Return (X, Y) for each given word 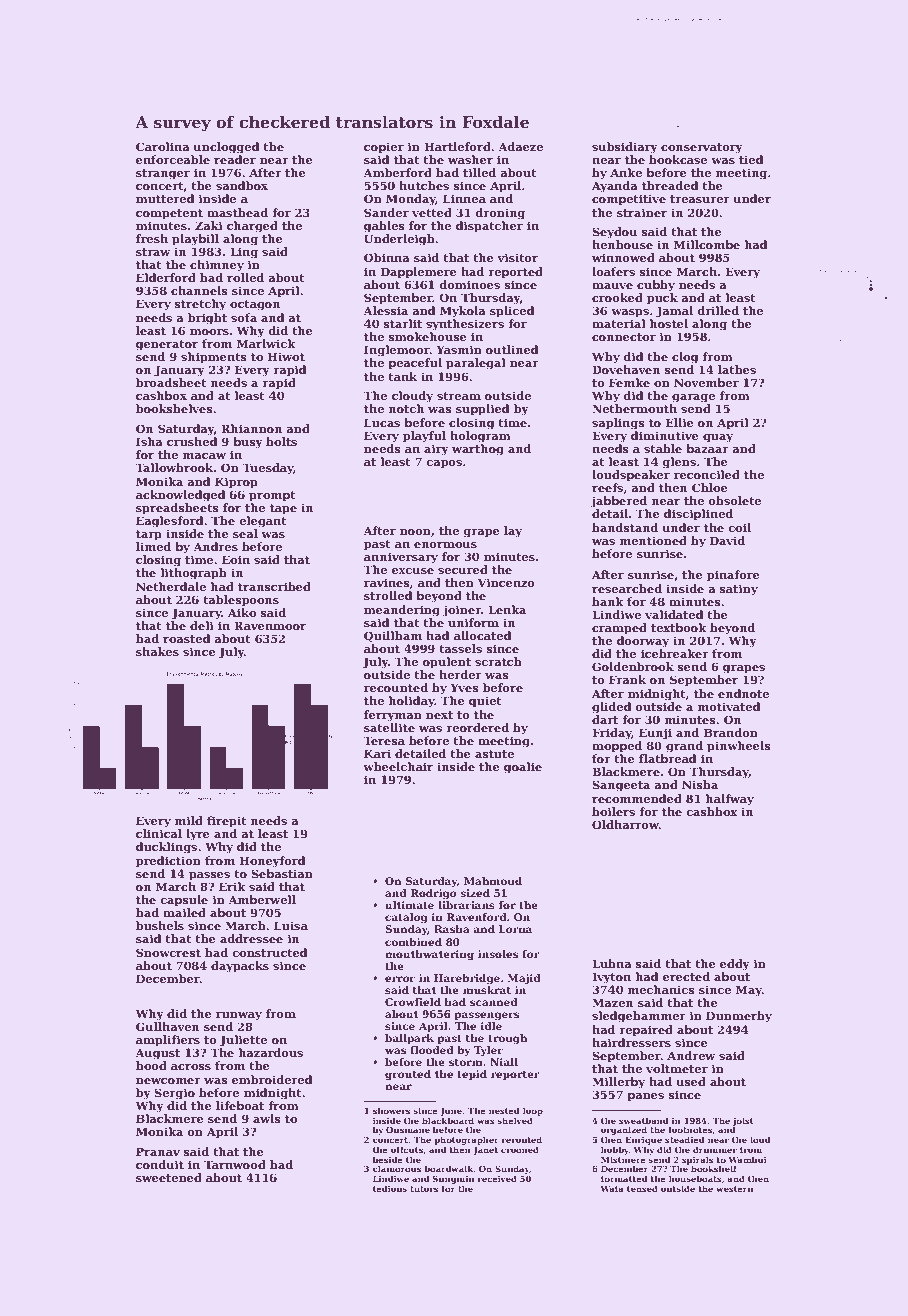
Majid (524, 979)
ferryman (393, 716)
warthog (478, 450)
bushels (160, 925)
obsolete (734, 500)
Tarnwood (235, 1164)
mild (189, 820)
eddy (735, 965)
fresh (152, 238)
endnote (743, 693)
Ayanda (615, 187)
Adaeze (520, 146)
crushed (192, 441)
